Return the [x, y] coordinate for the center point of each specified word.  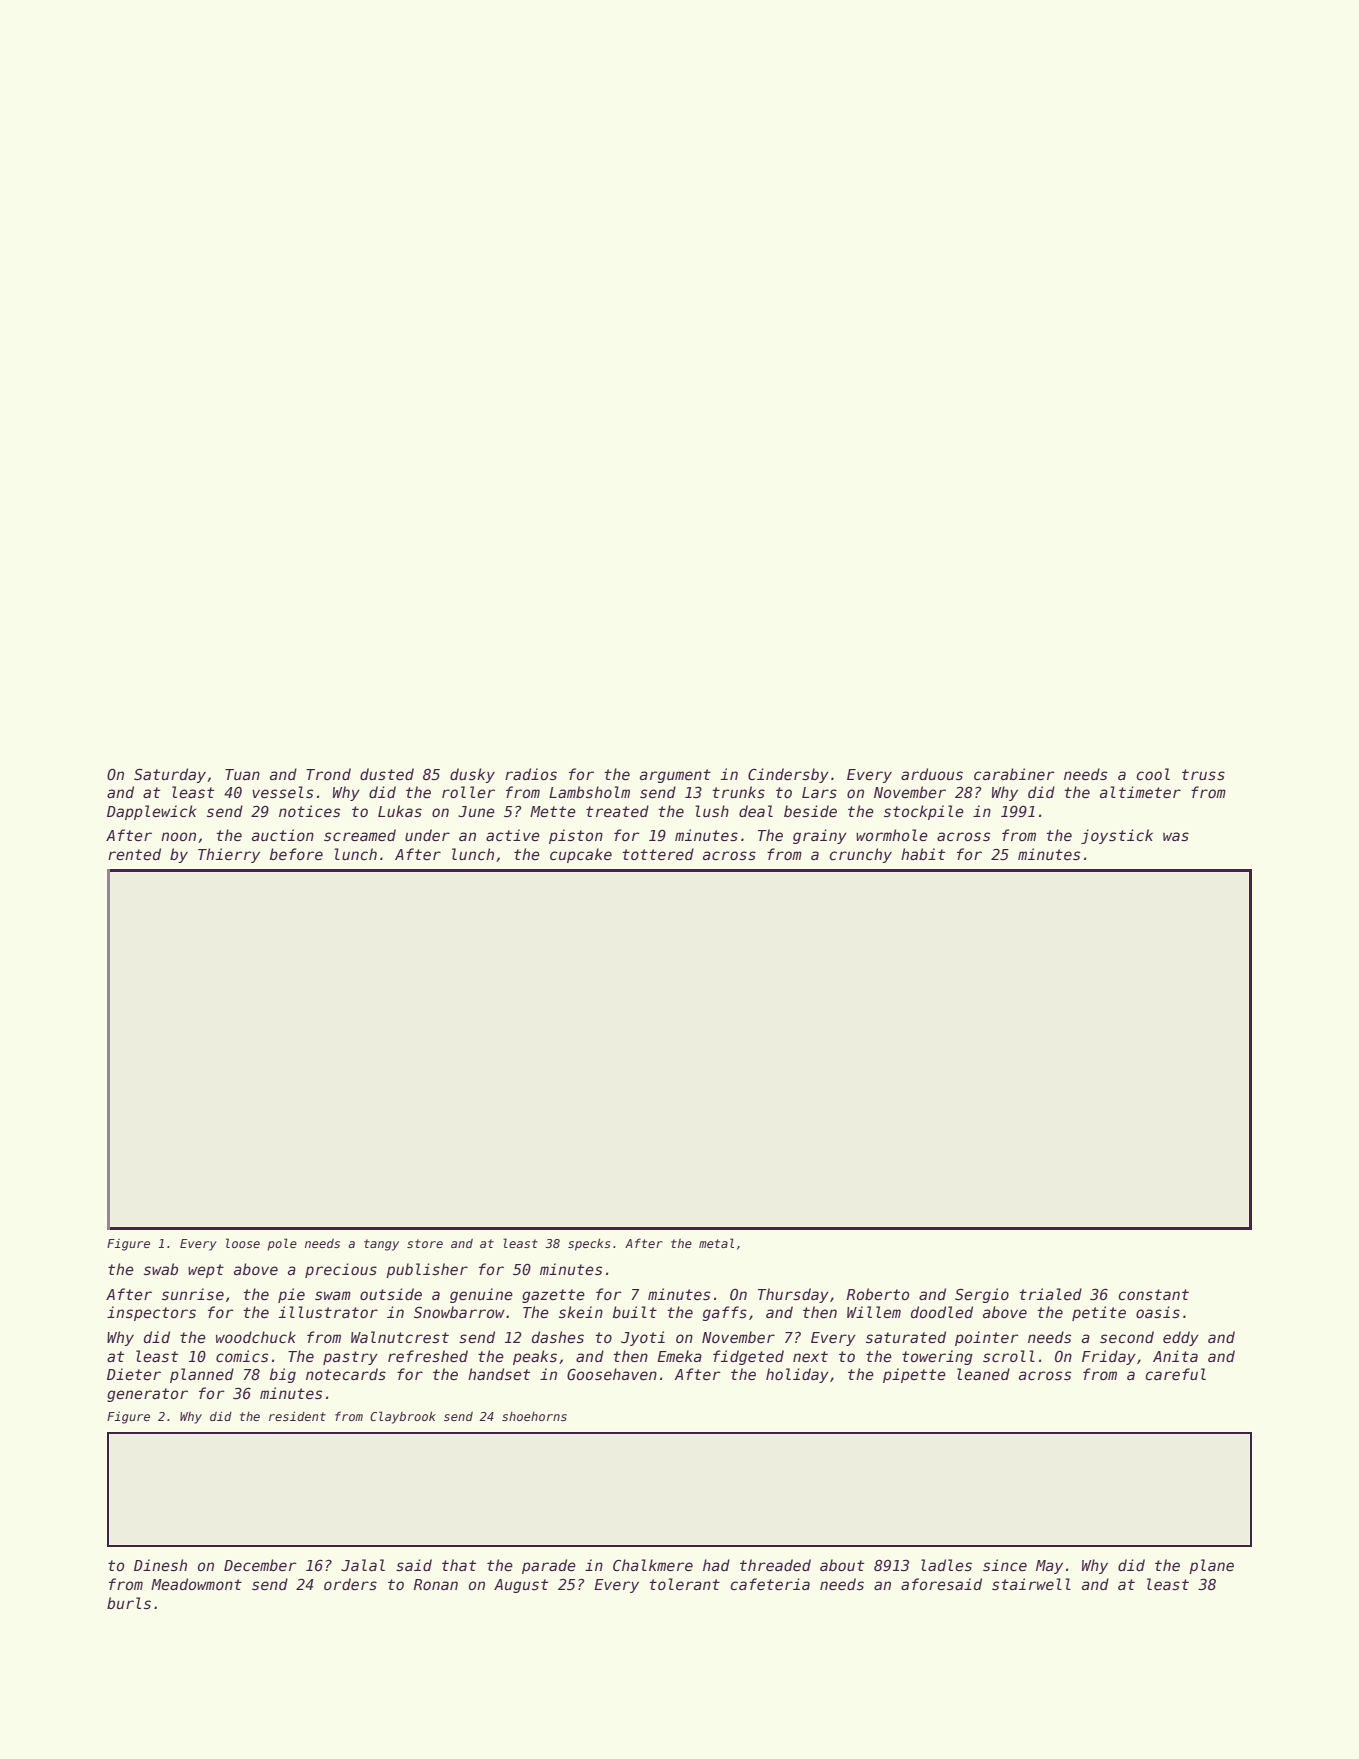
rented [134, 854]
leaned [983, 1374]
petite [1099, 1313]
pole [282, 1244]
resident [297, 1416]
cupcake [581, 855]
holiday [797, 1375]
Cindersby [788, 775]
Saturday [170, 775]
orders [350, 1584]
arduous [932, 774]
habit [923, 854]
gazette [553, 1296]
